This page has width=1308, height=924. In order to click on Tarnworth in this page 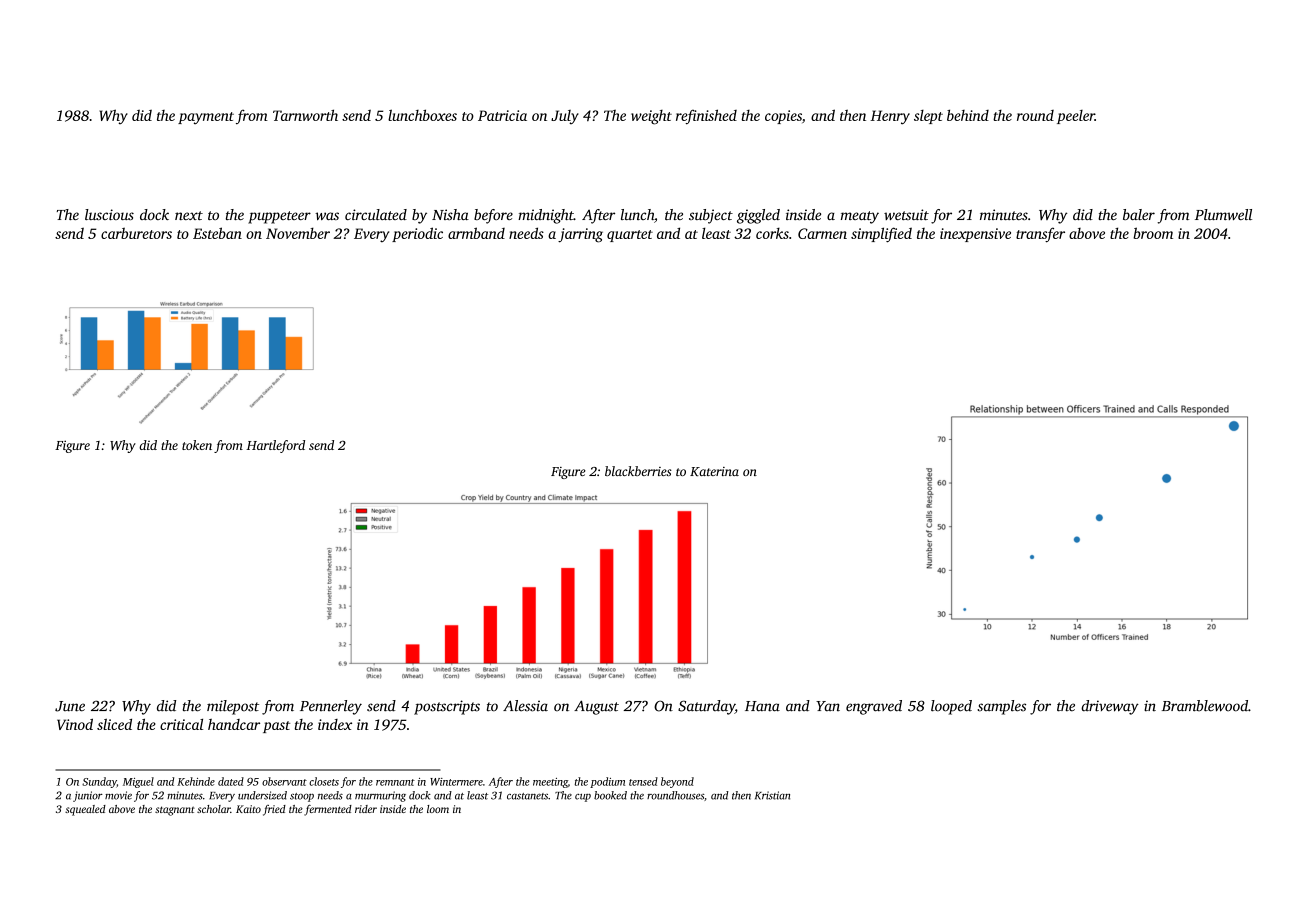, I will do `click(305, 115)`.
